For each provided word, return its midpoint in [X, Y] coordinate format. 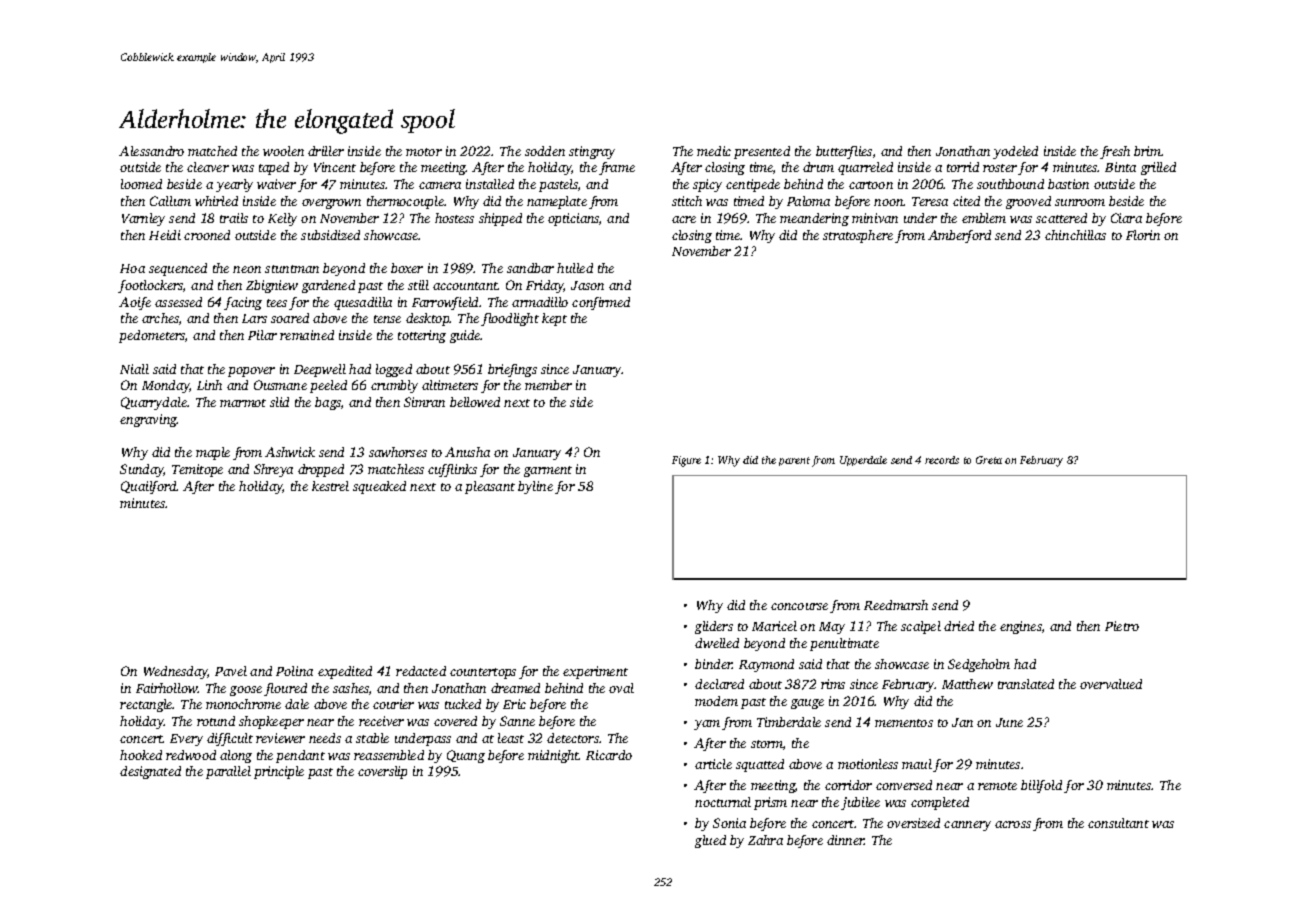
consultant [1118, 823]
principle [279, 772]
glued [710, 841]
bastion [1068, 184]
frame [617, 168]
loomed [141, 184]
